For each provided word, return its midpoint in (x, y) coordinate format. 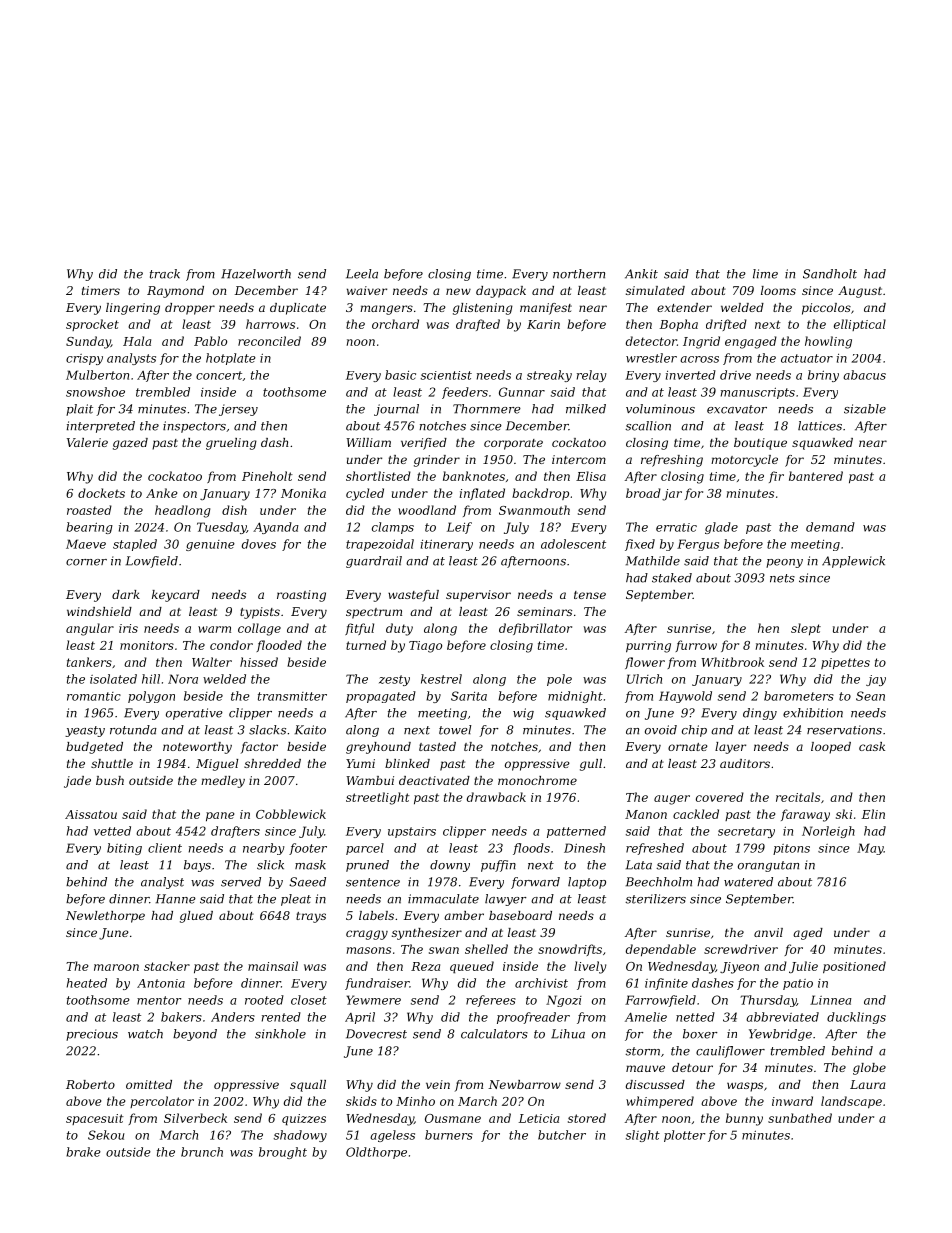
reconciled (269, 341)
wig (523, 714)
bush (110, 780)
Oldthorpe (376, 1153)
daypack (501, 292)
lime (765, 274)
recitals (798, 797)
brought (283, 1153)
